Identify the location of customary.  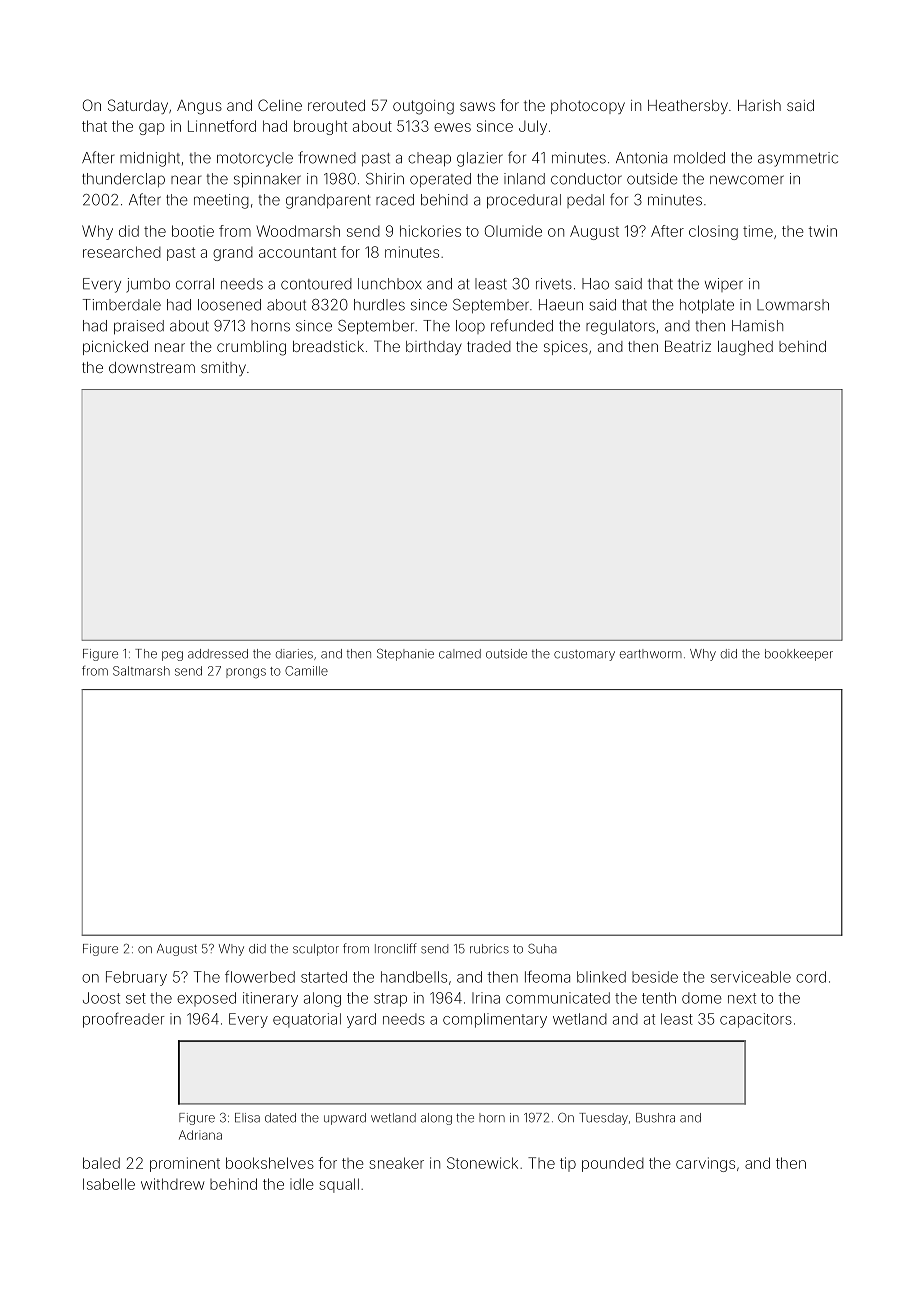
(584, 655).
